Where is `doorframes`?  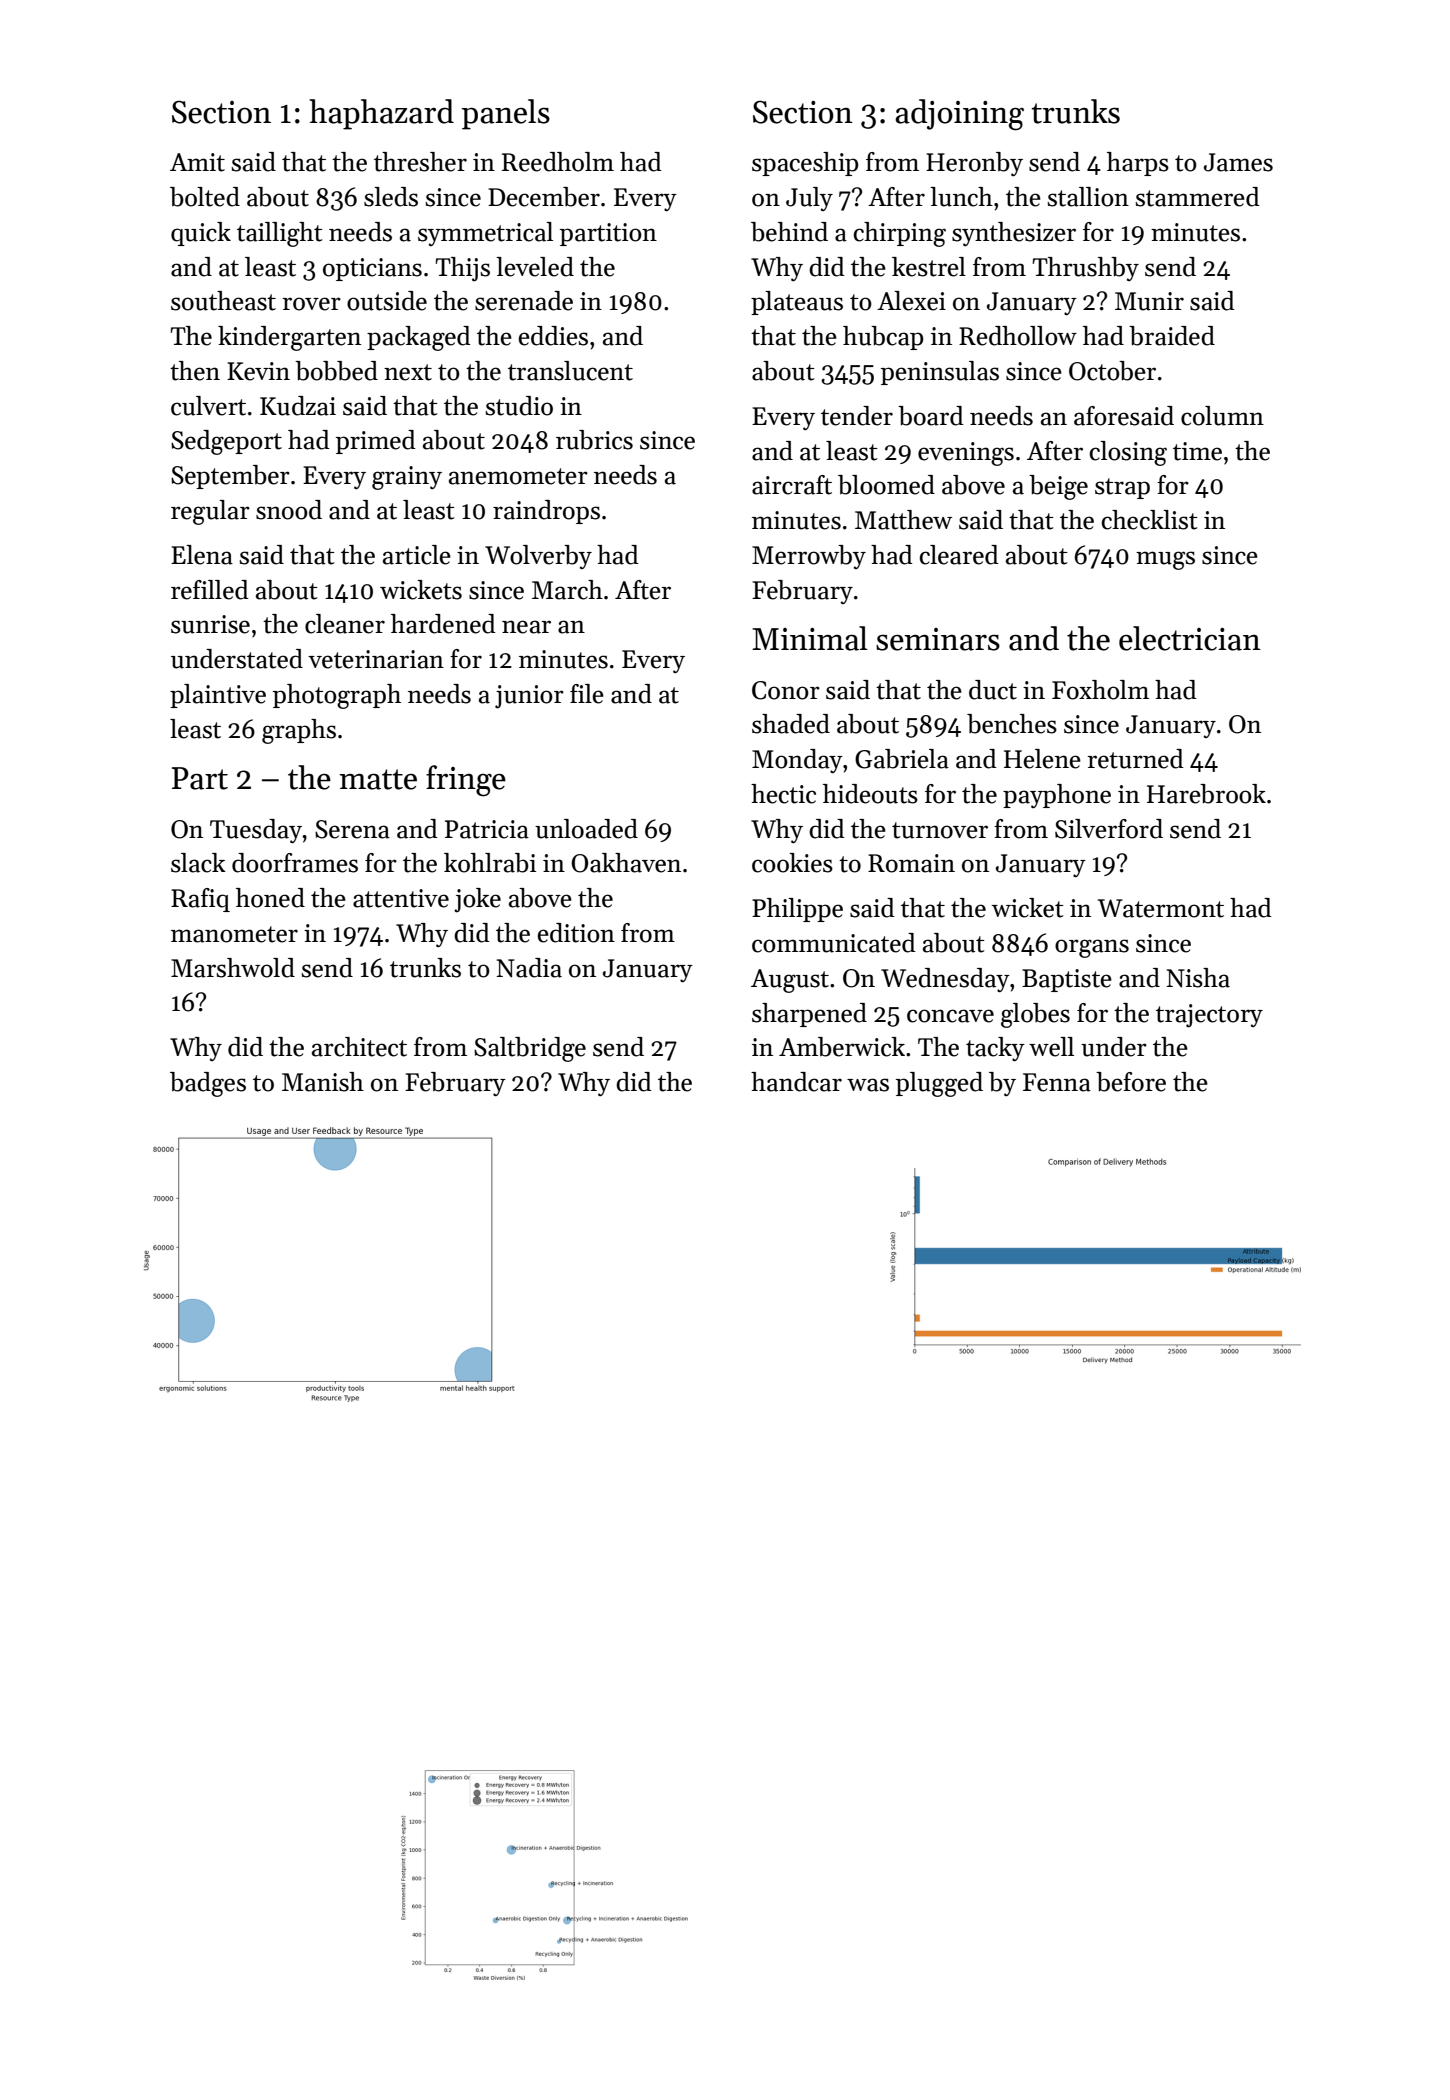 doorframes is located at coordinates (295, 863).
